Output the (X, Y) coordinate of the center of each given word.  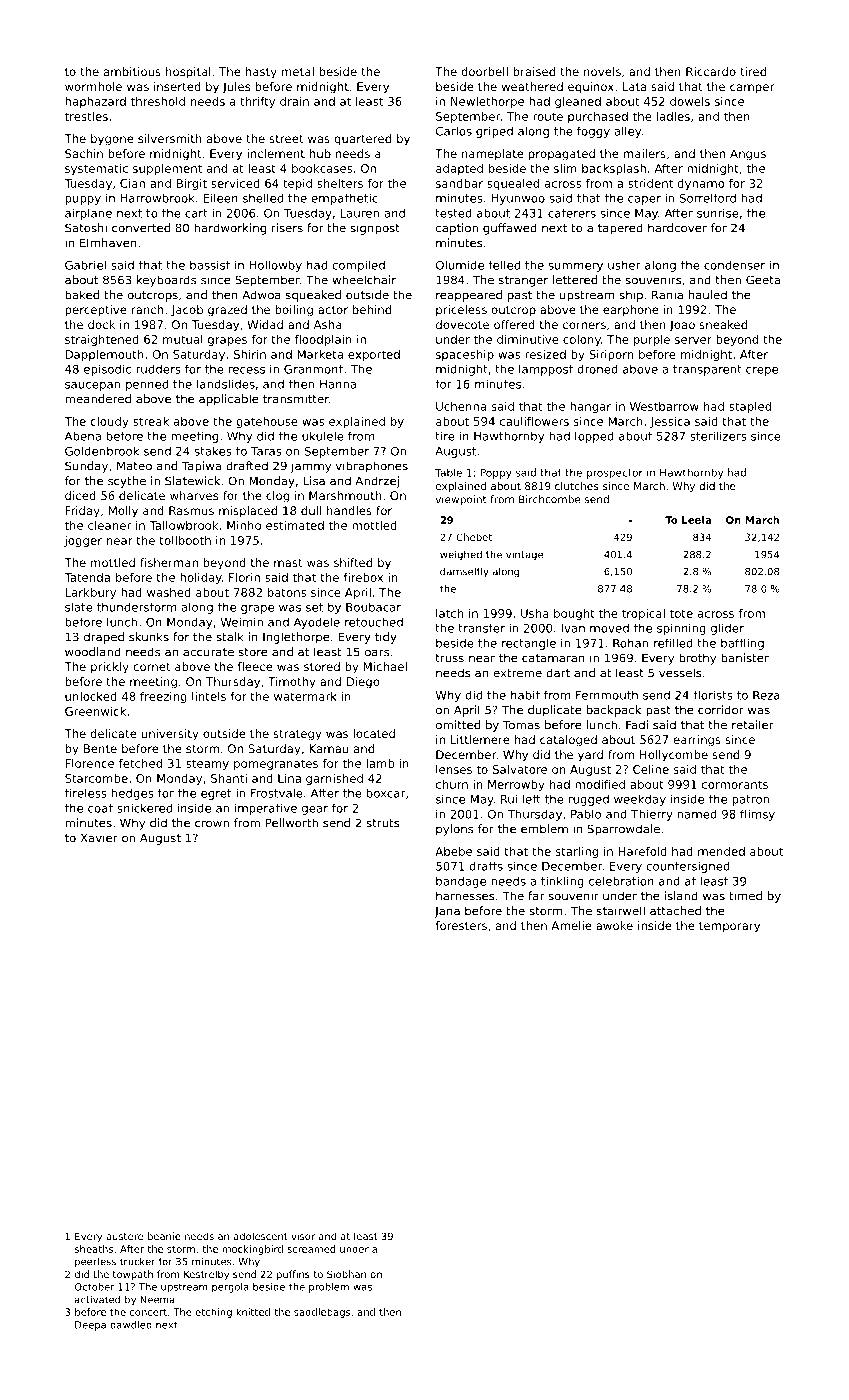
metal (298, 71)
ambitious (132, 71)
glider (727, 629)
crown (212, 824)
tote (681, 613)
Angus (748, 155)
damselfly (464, 572)
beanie (164, 1236)
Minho (244, 525)
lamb (380, 763)
